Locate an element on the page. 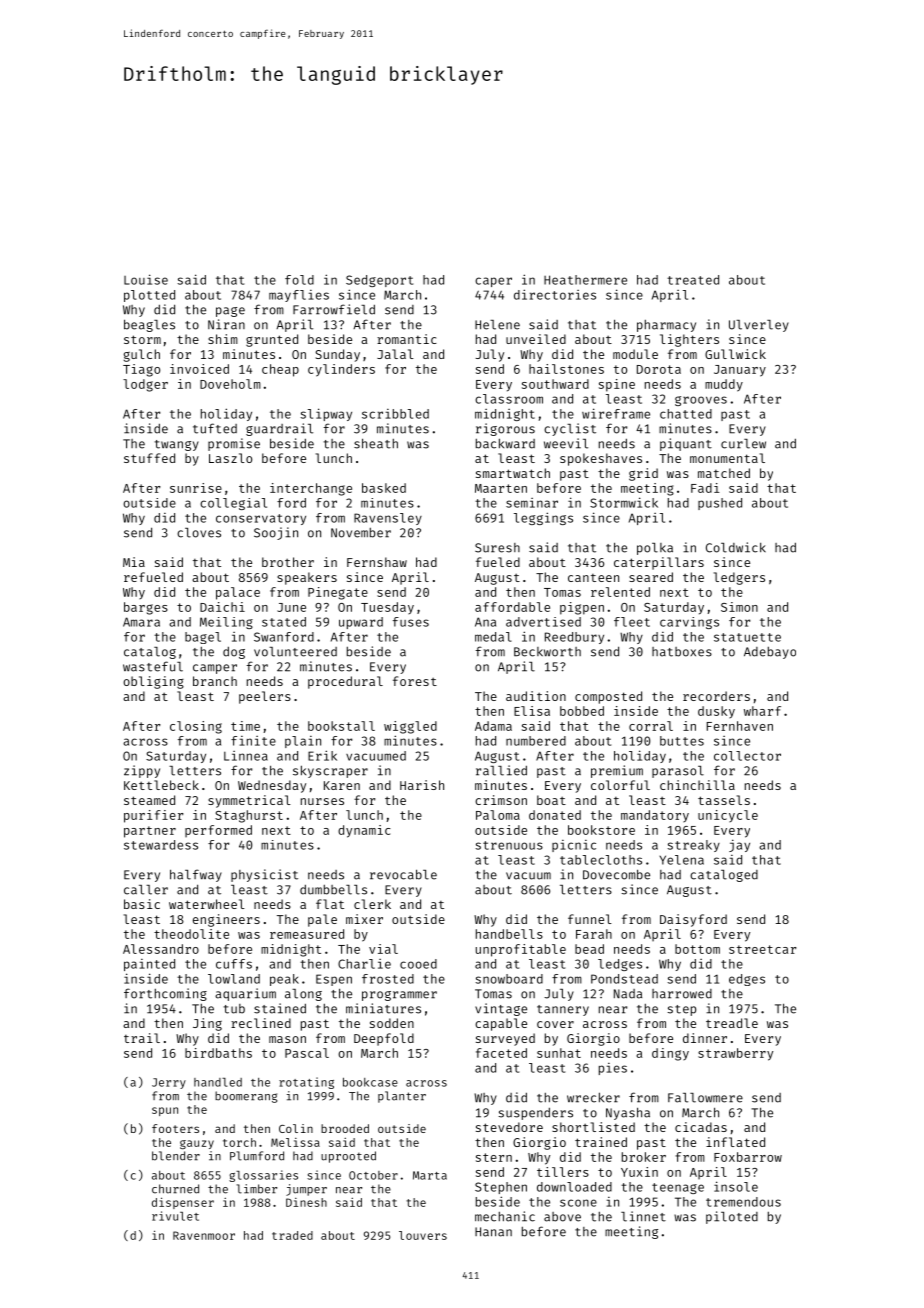 This image has height=1308, width=924. wasteful is located at coordinates (153, 666).
